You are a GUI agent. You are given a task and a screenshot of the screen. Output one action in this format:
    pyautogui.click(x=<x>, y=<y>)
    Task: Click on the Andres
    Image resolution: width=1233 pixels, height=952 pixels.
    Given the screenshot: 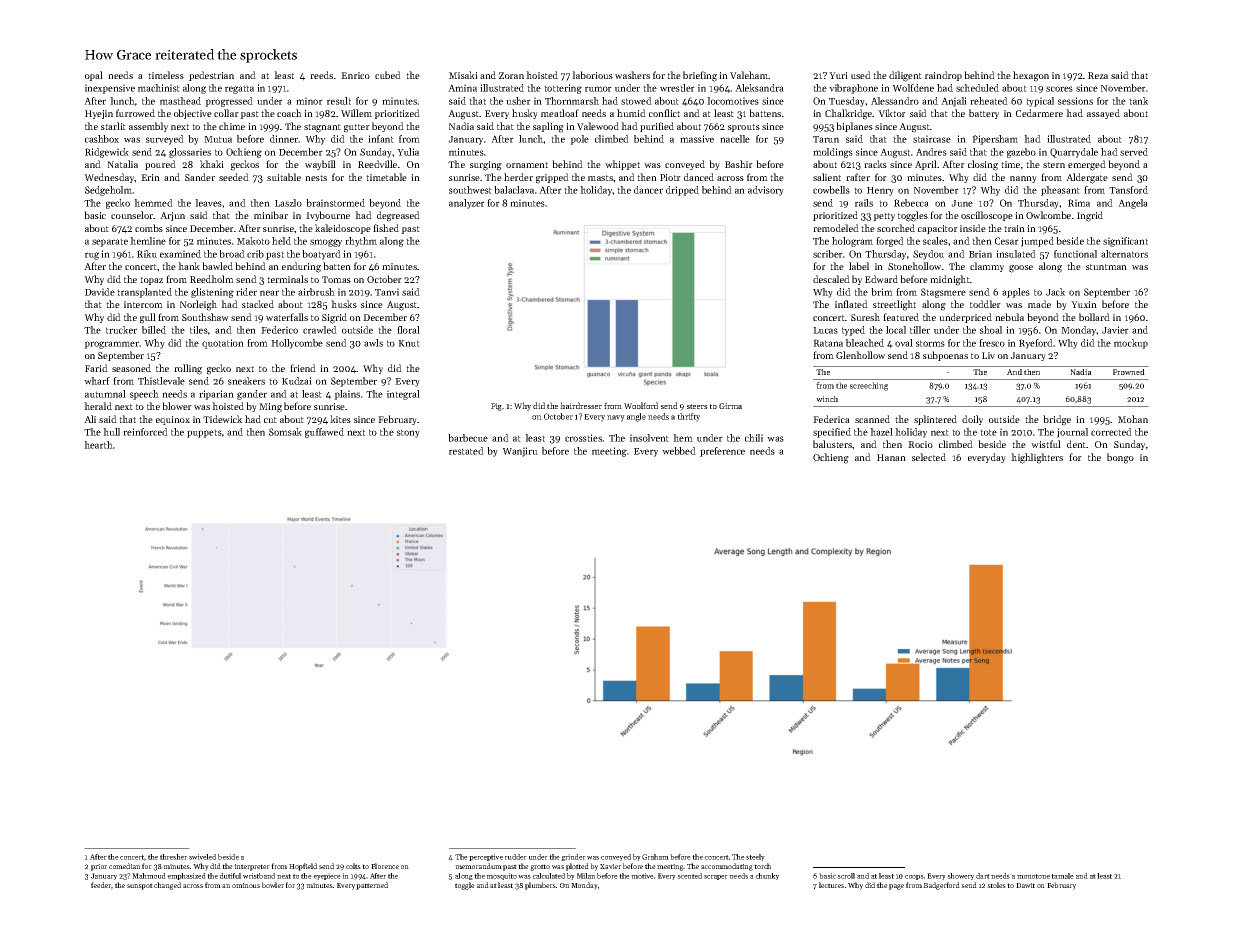 What is the action you would take?
    pyautogui.click(x=931, y=152)
